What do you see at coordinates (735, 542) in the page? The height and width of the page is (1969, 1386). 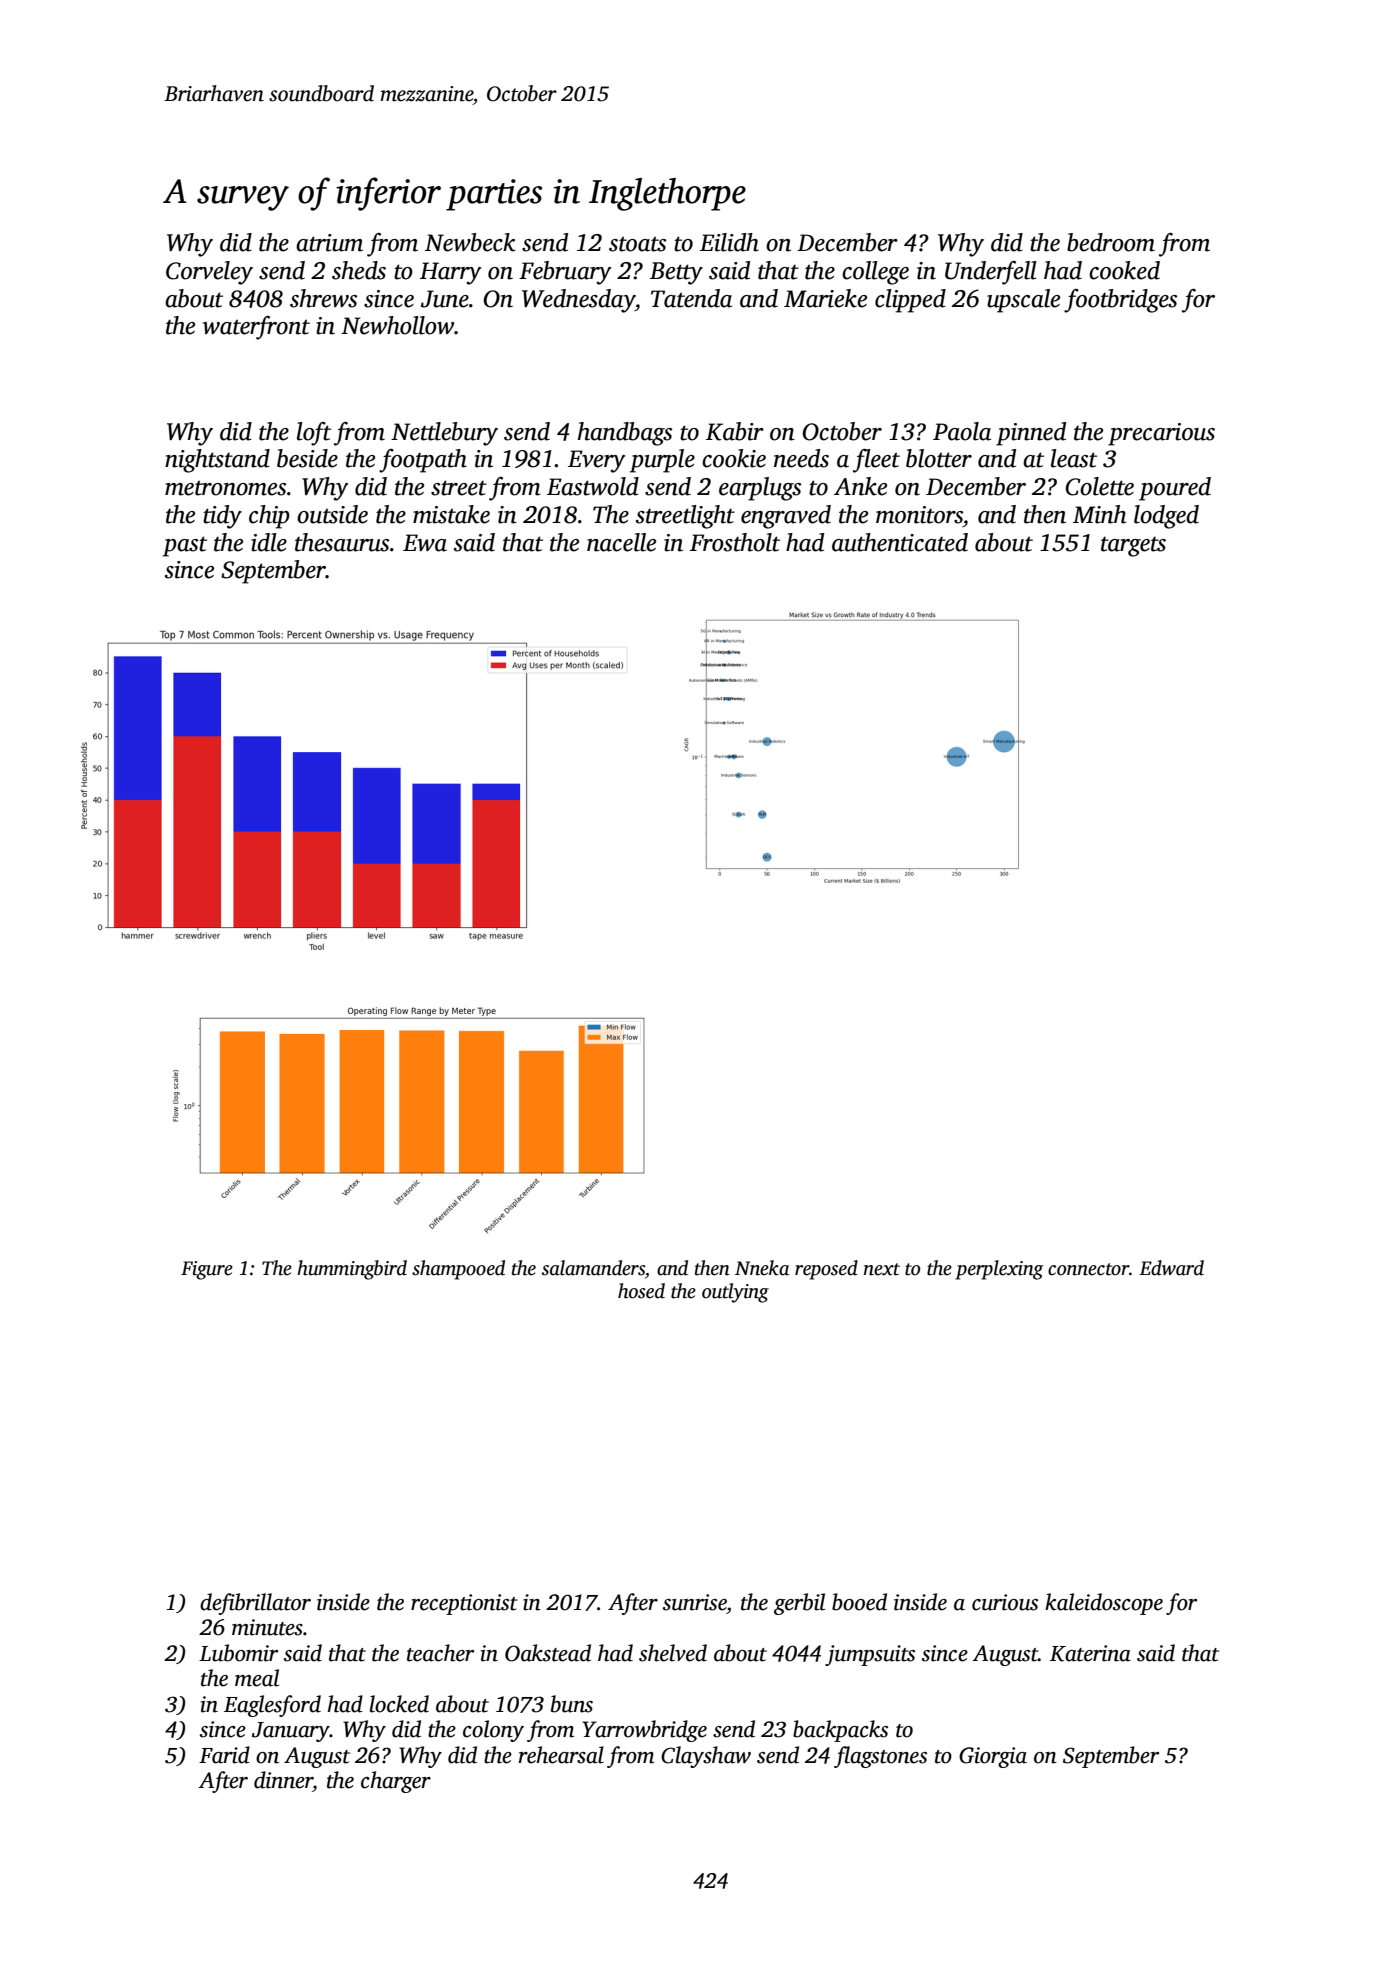 I see `Frostholt` at bounding box center [735, 542].
